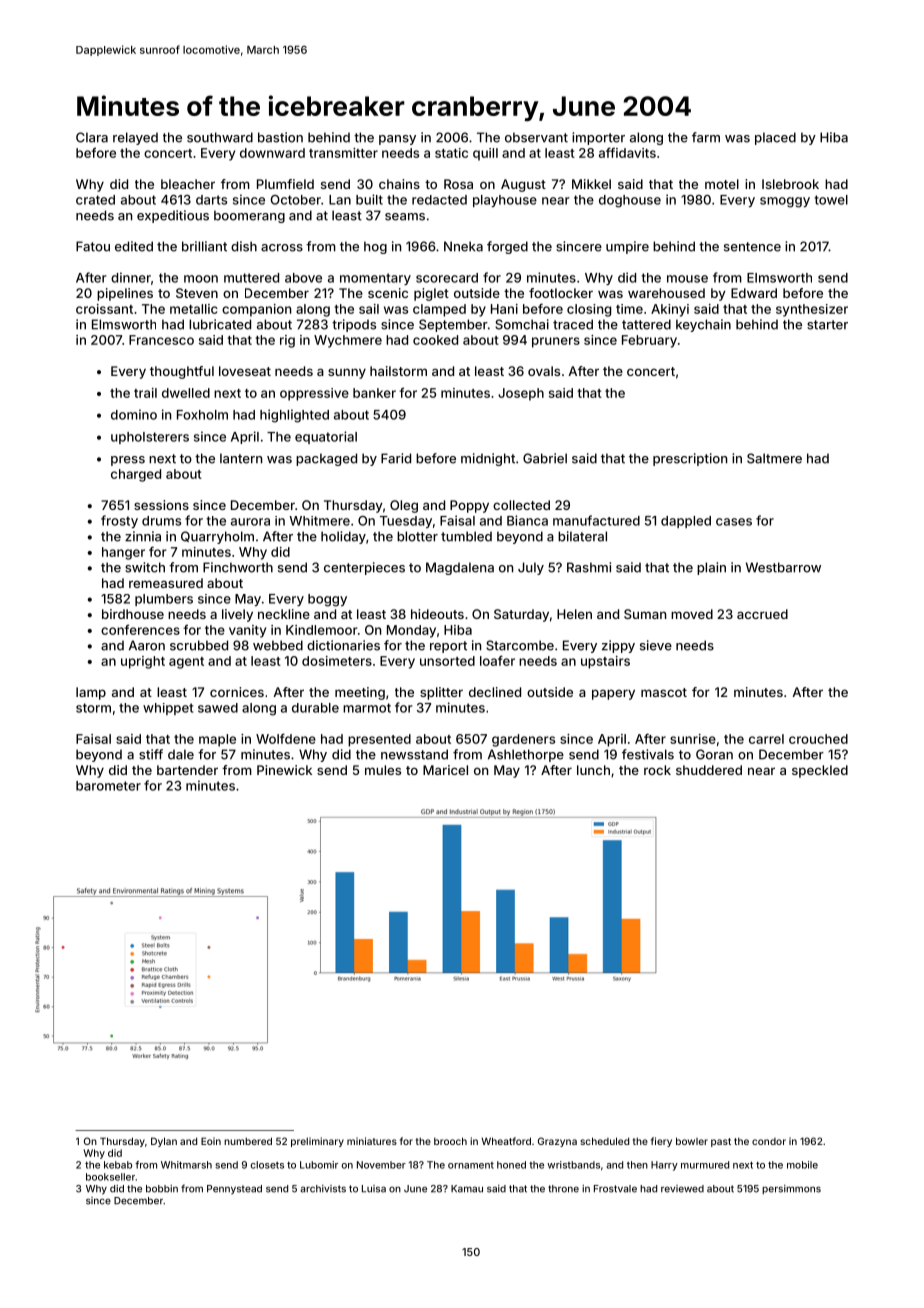 The width and height of the image is (924, 1308). I want to click on placed, so click(775, 138).
